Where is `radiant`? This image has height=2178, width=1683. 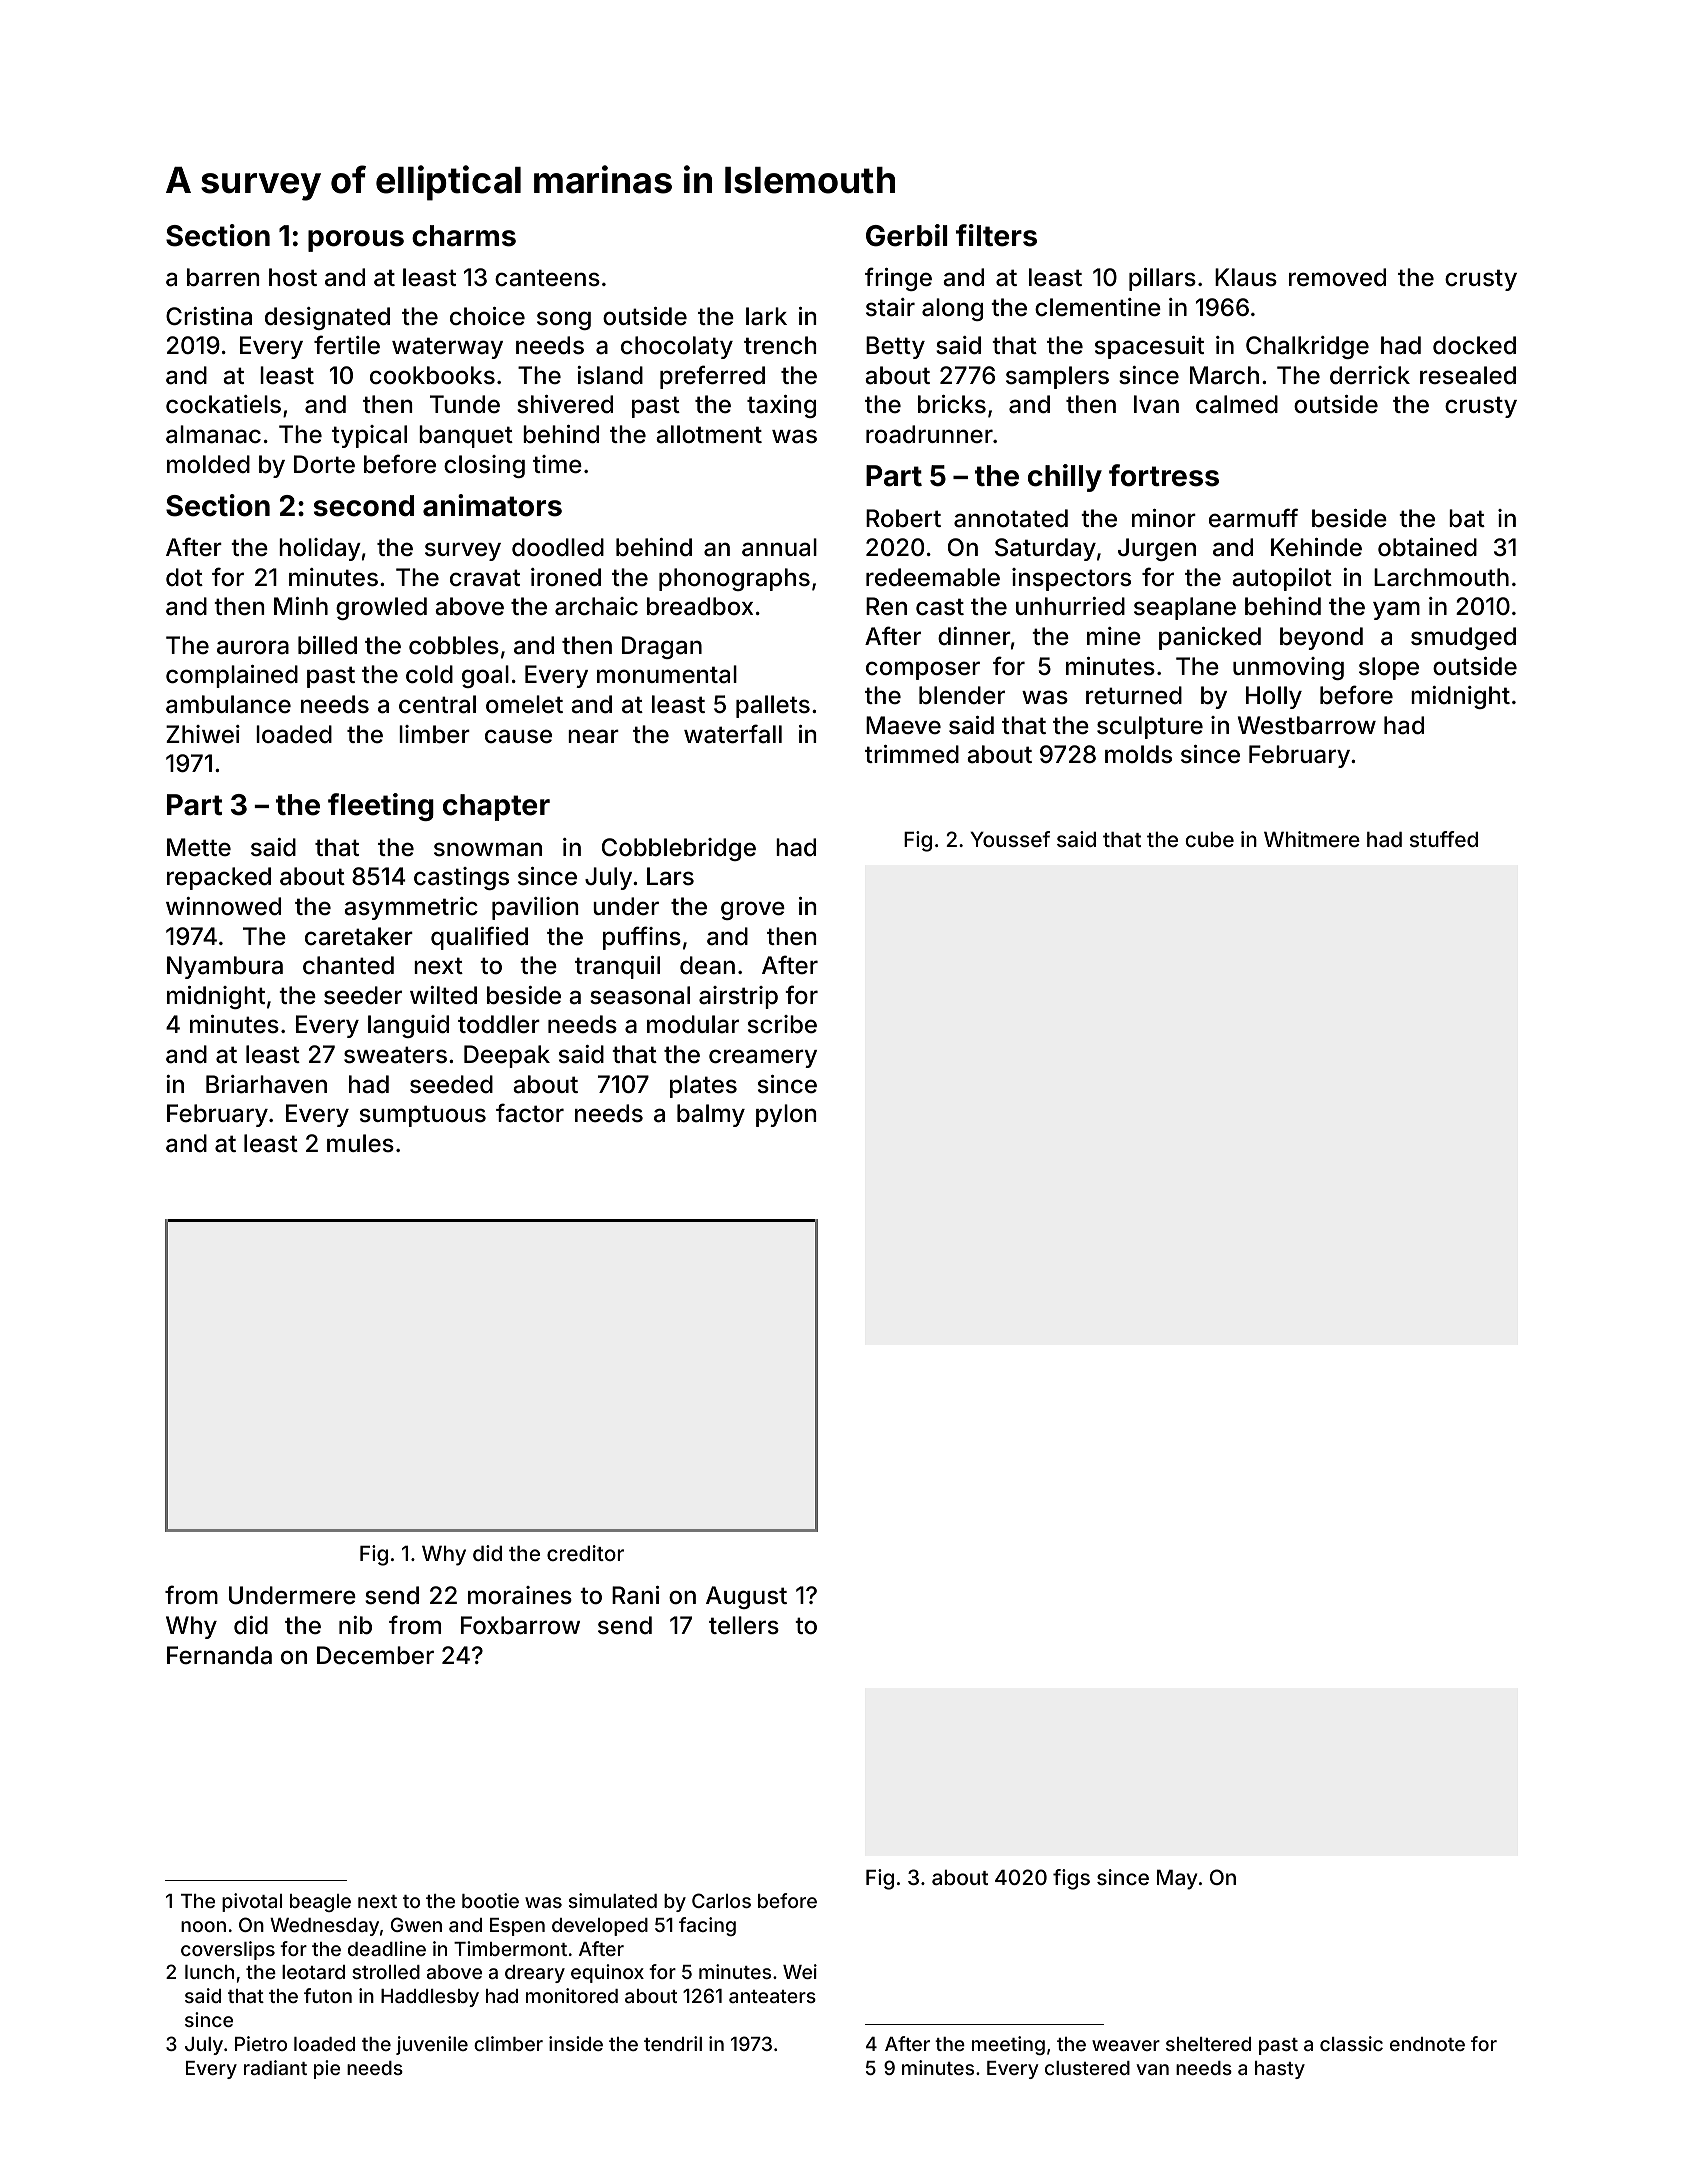 radiant is located at coordinates (275, 2067).
